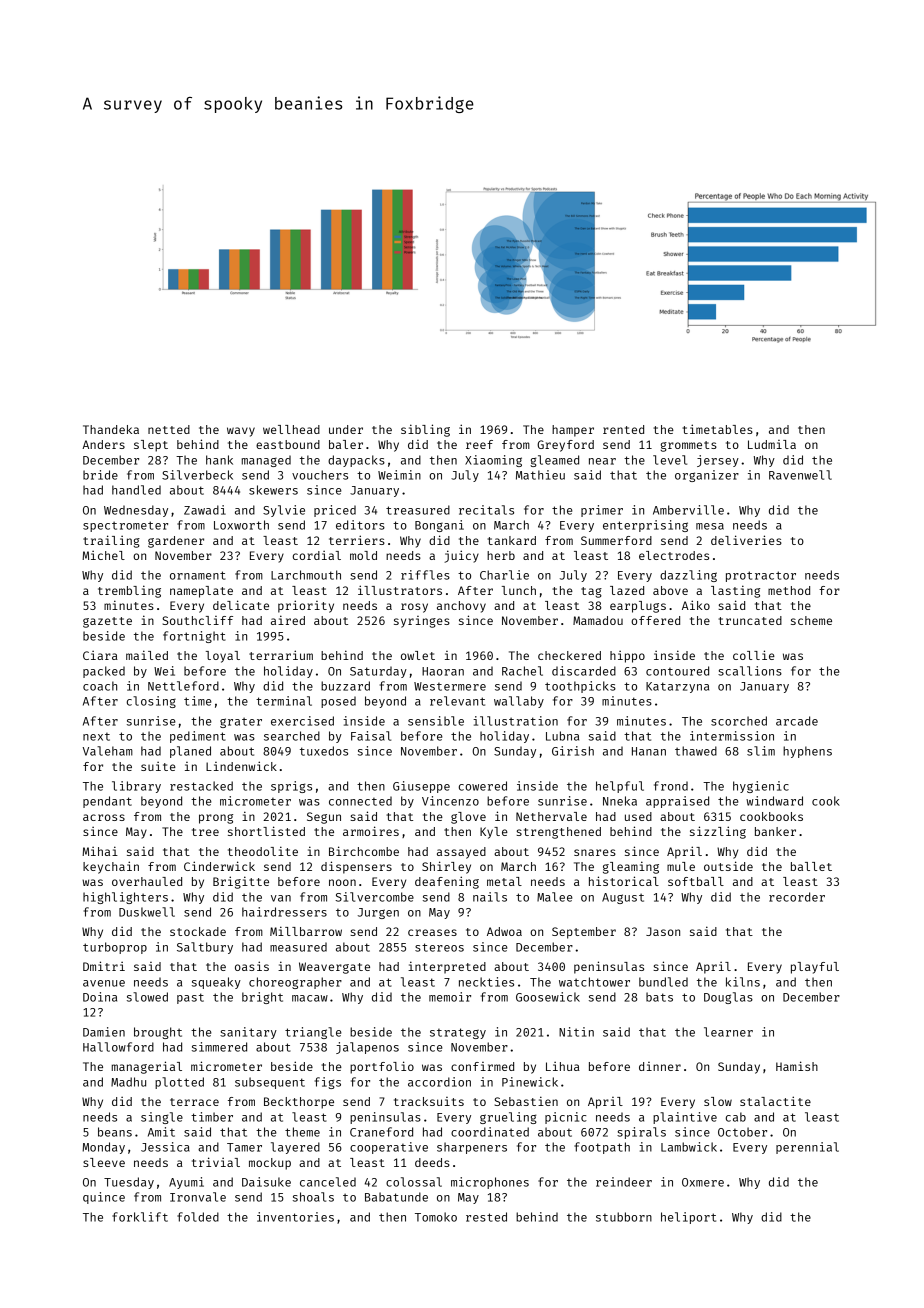 This screenshot has width=924, height=1308. I want to click on hamper, so click(573, 431).
